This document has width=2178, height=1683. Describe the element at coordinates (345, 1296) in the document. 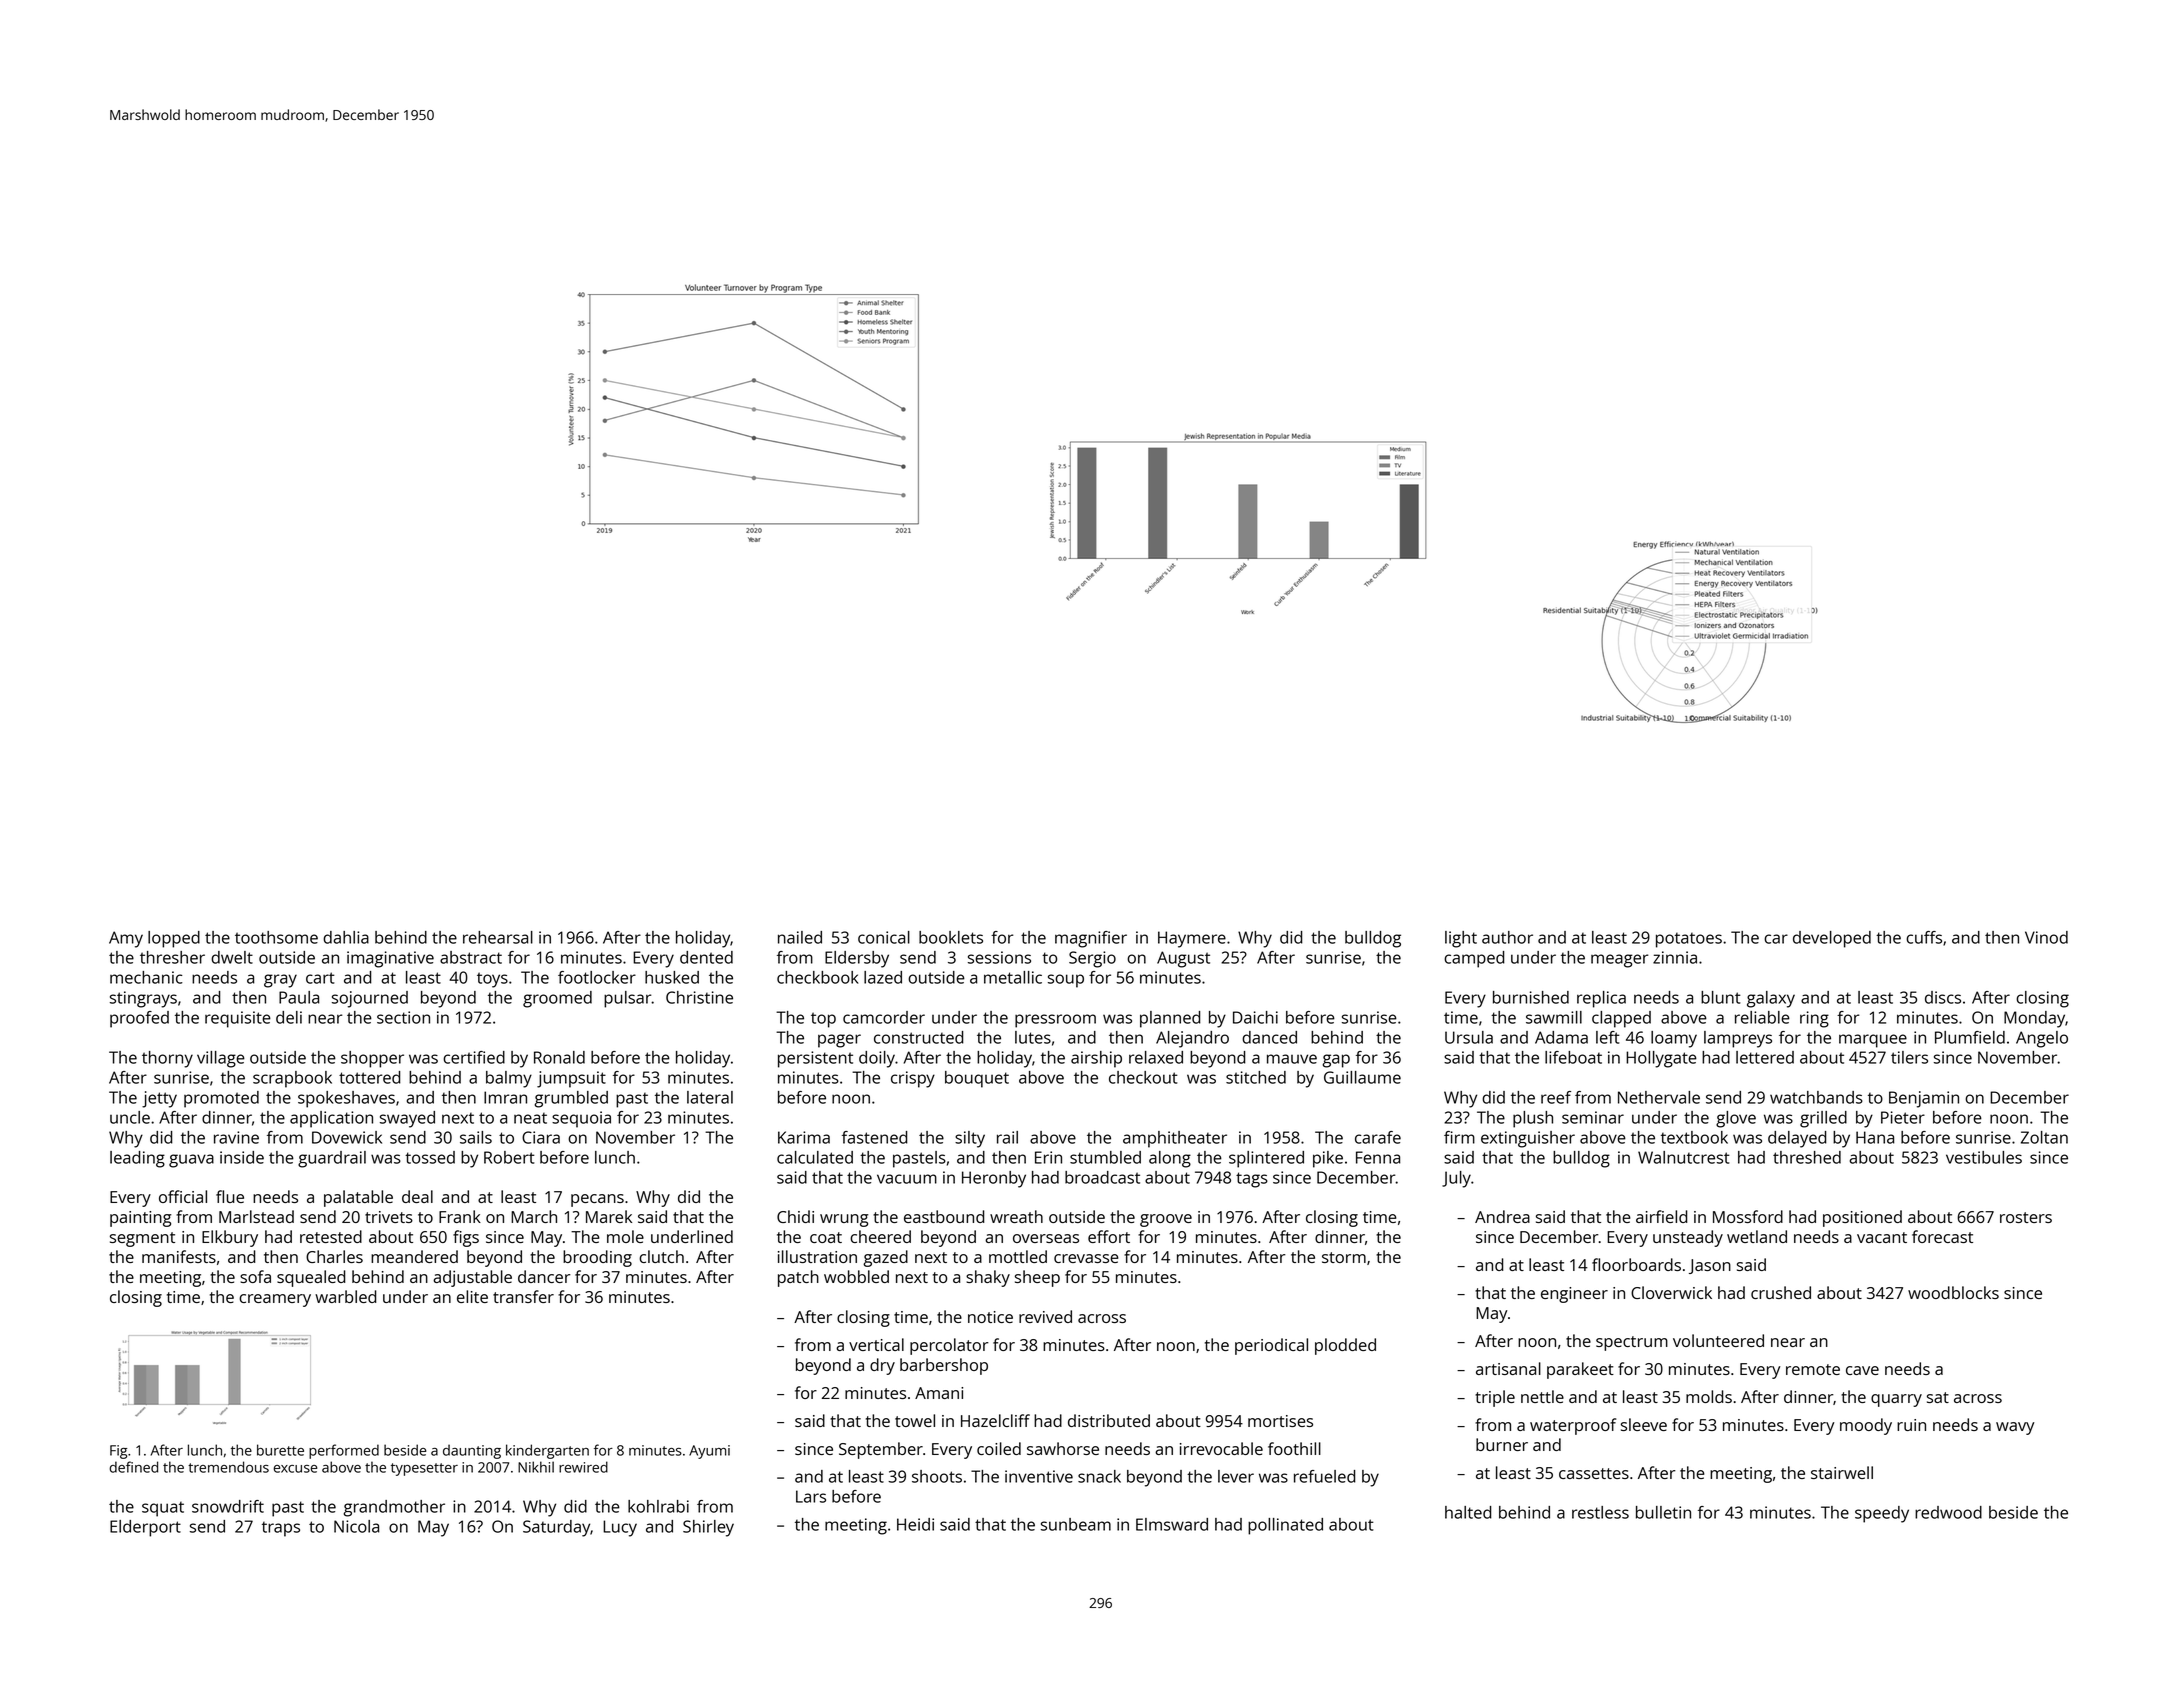

I see `warbled` at that location.
